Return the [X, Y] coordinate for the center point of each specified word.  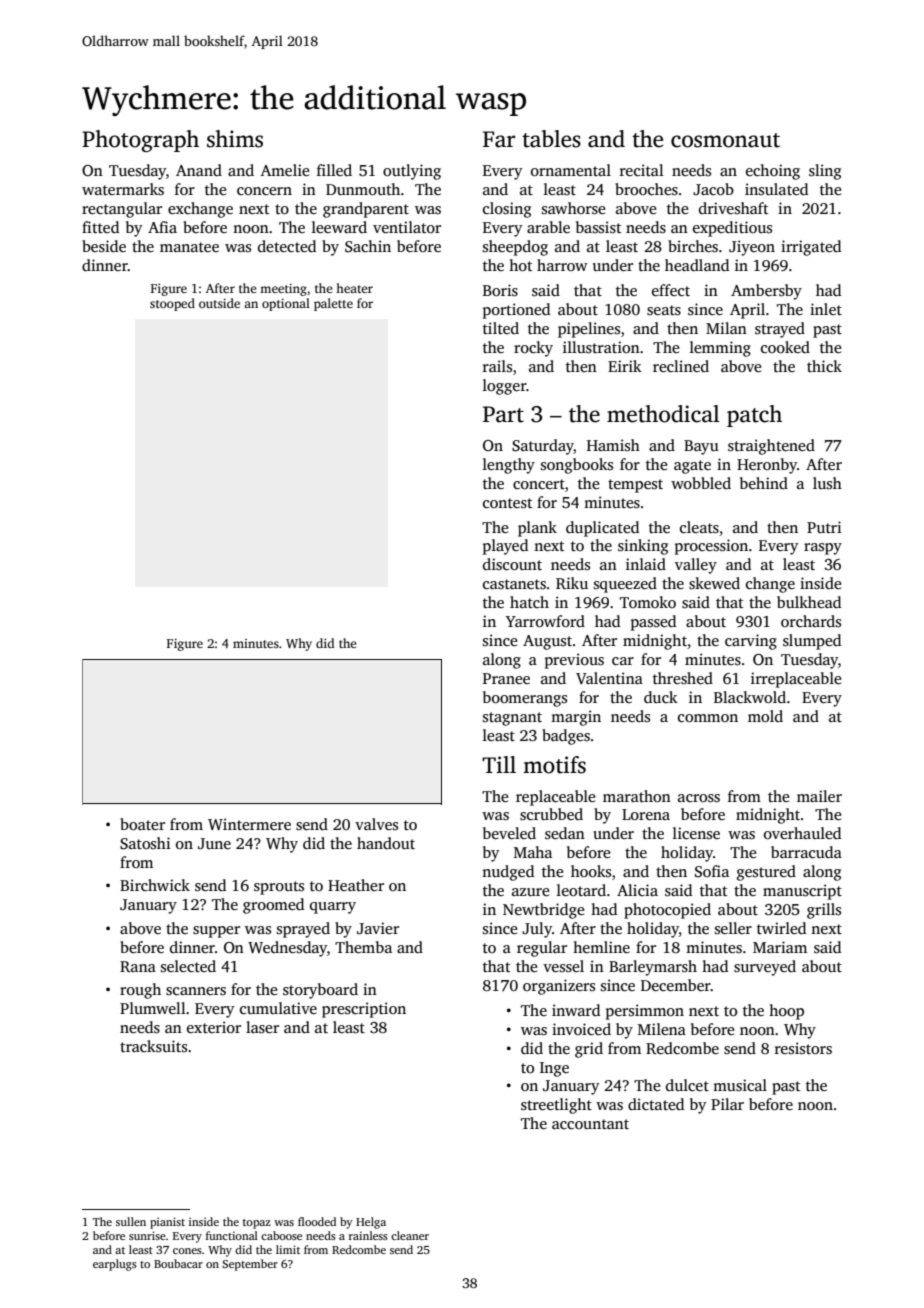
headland [697, 265]
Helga [371, 1223]
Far [499, 139]
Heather [356, 885]
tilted [501, 328]
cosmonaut [725, 140]
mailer [819, 796]
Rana [138, 966]
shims [235, 139]
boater [142, 824]
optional [286, 304]
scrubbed [551, 814]
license [696, 833]
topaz [257, 1224]
